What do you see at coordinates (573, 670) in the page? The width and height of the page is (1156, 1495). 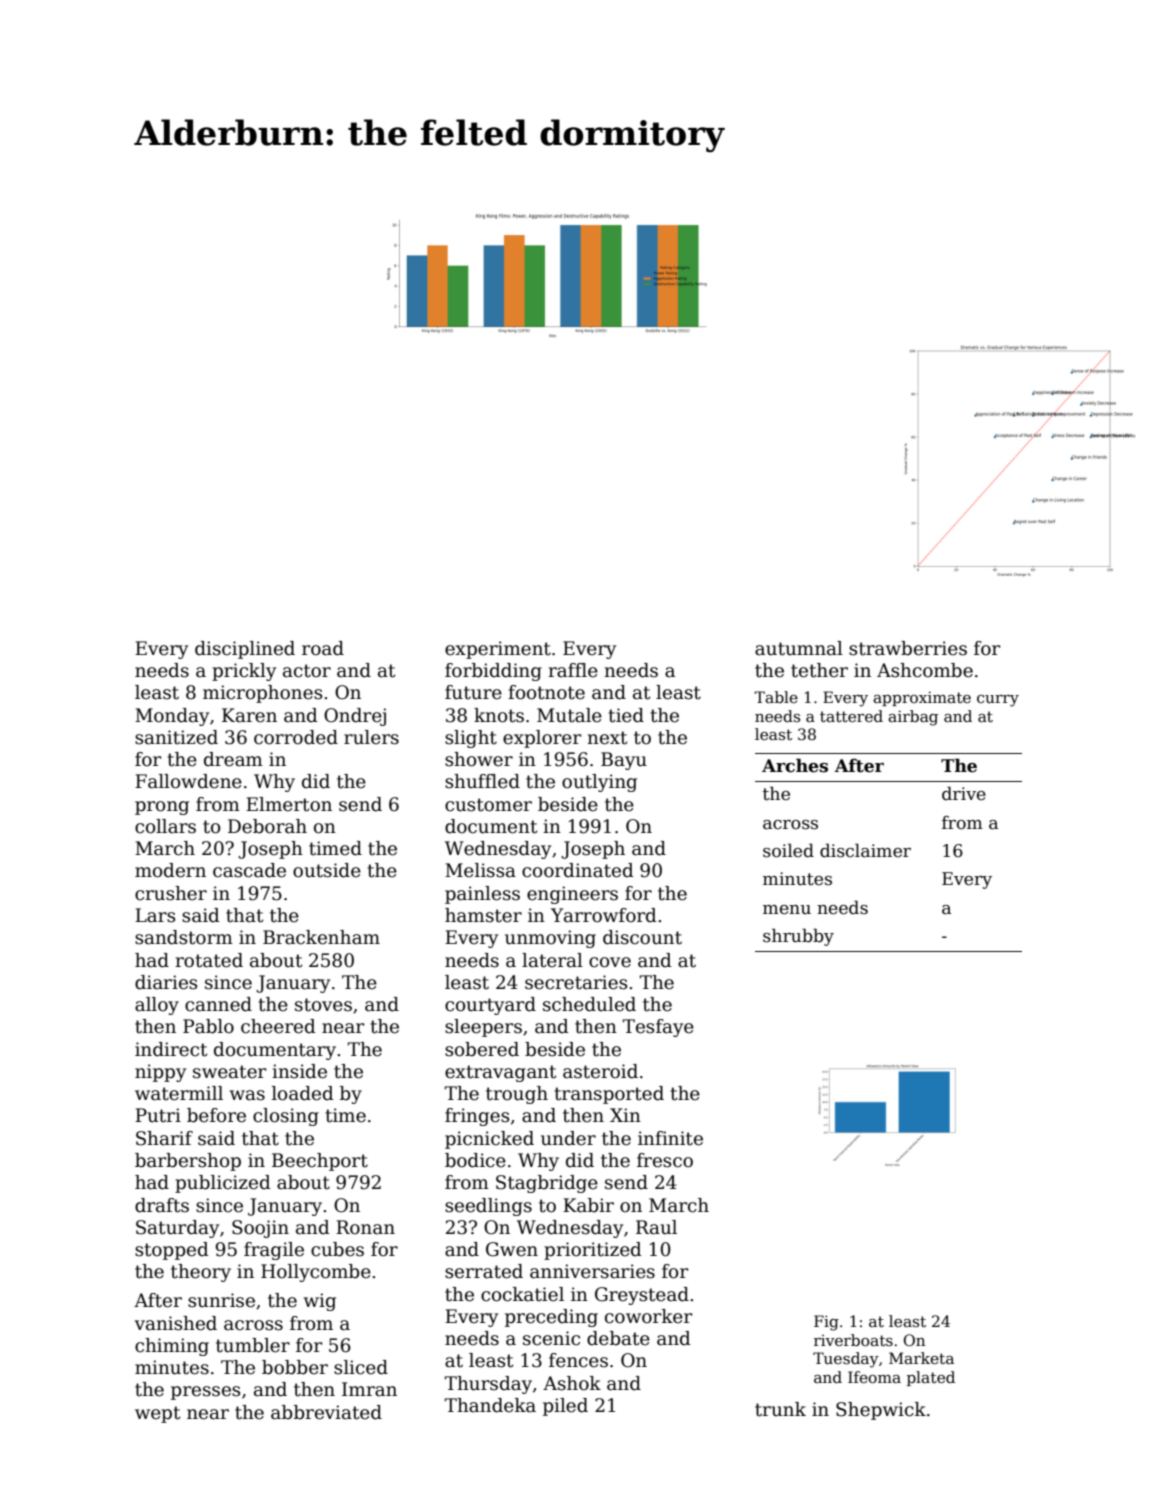 I see `raffle` at bounding box center [573, 670].
